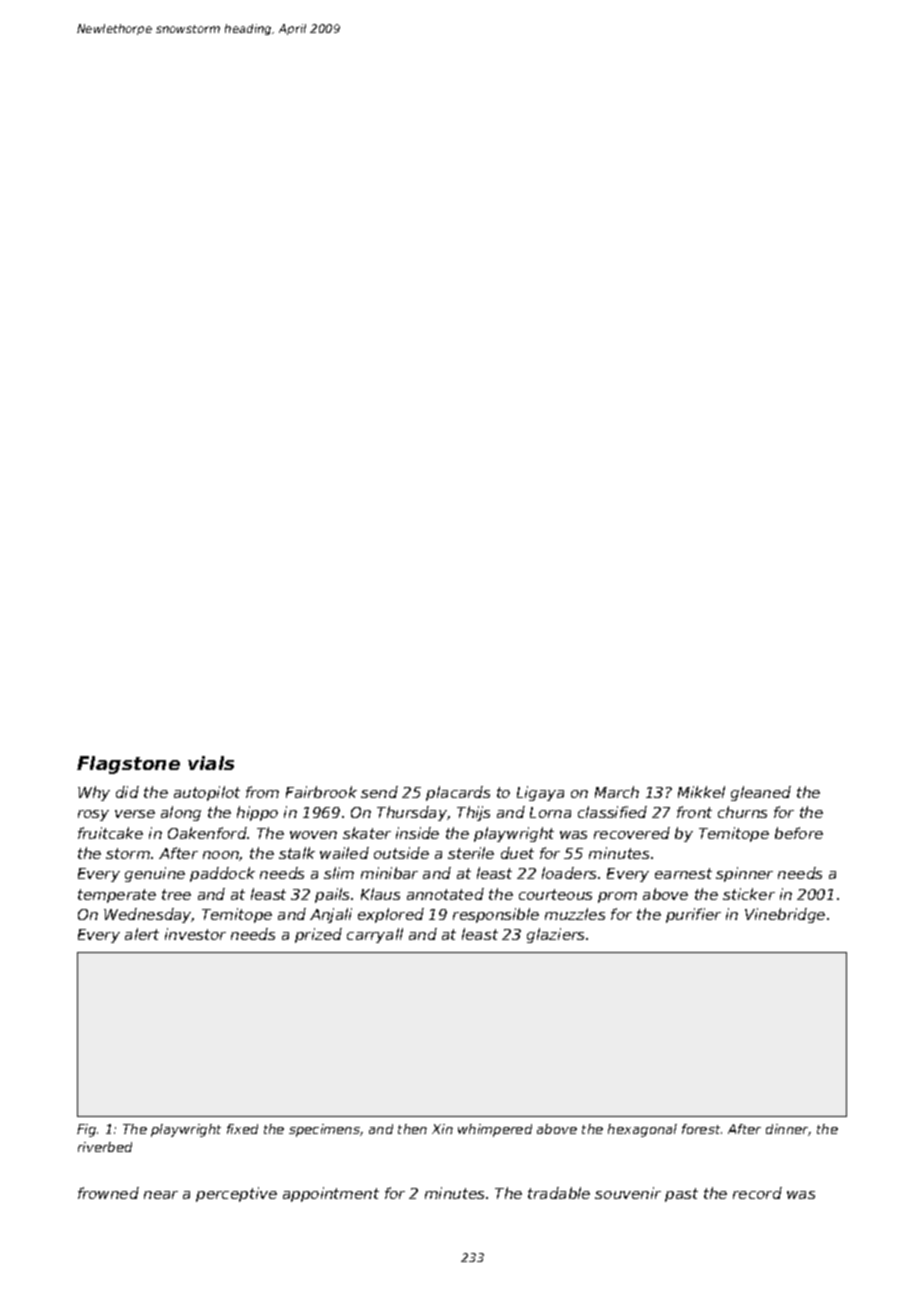  Describe the element at coordinates (683, 873) in the screenshot. I see `earnest` at that location.
